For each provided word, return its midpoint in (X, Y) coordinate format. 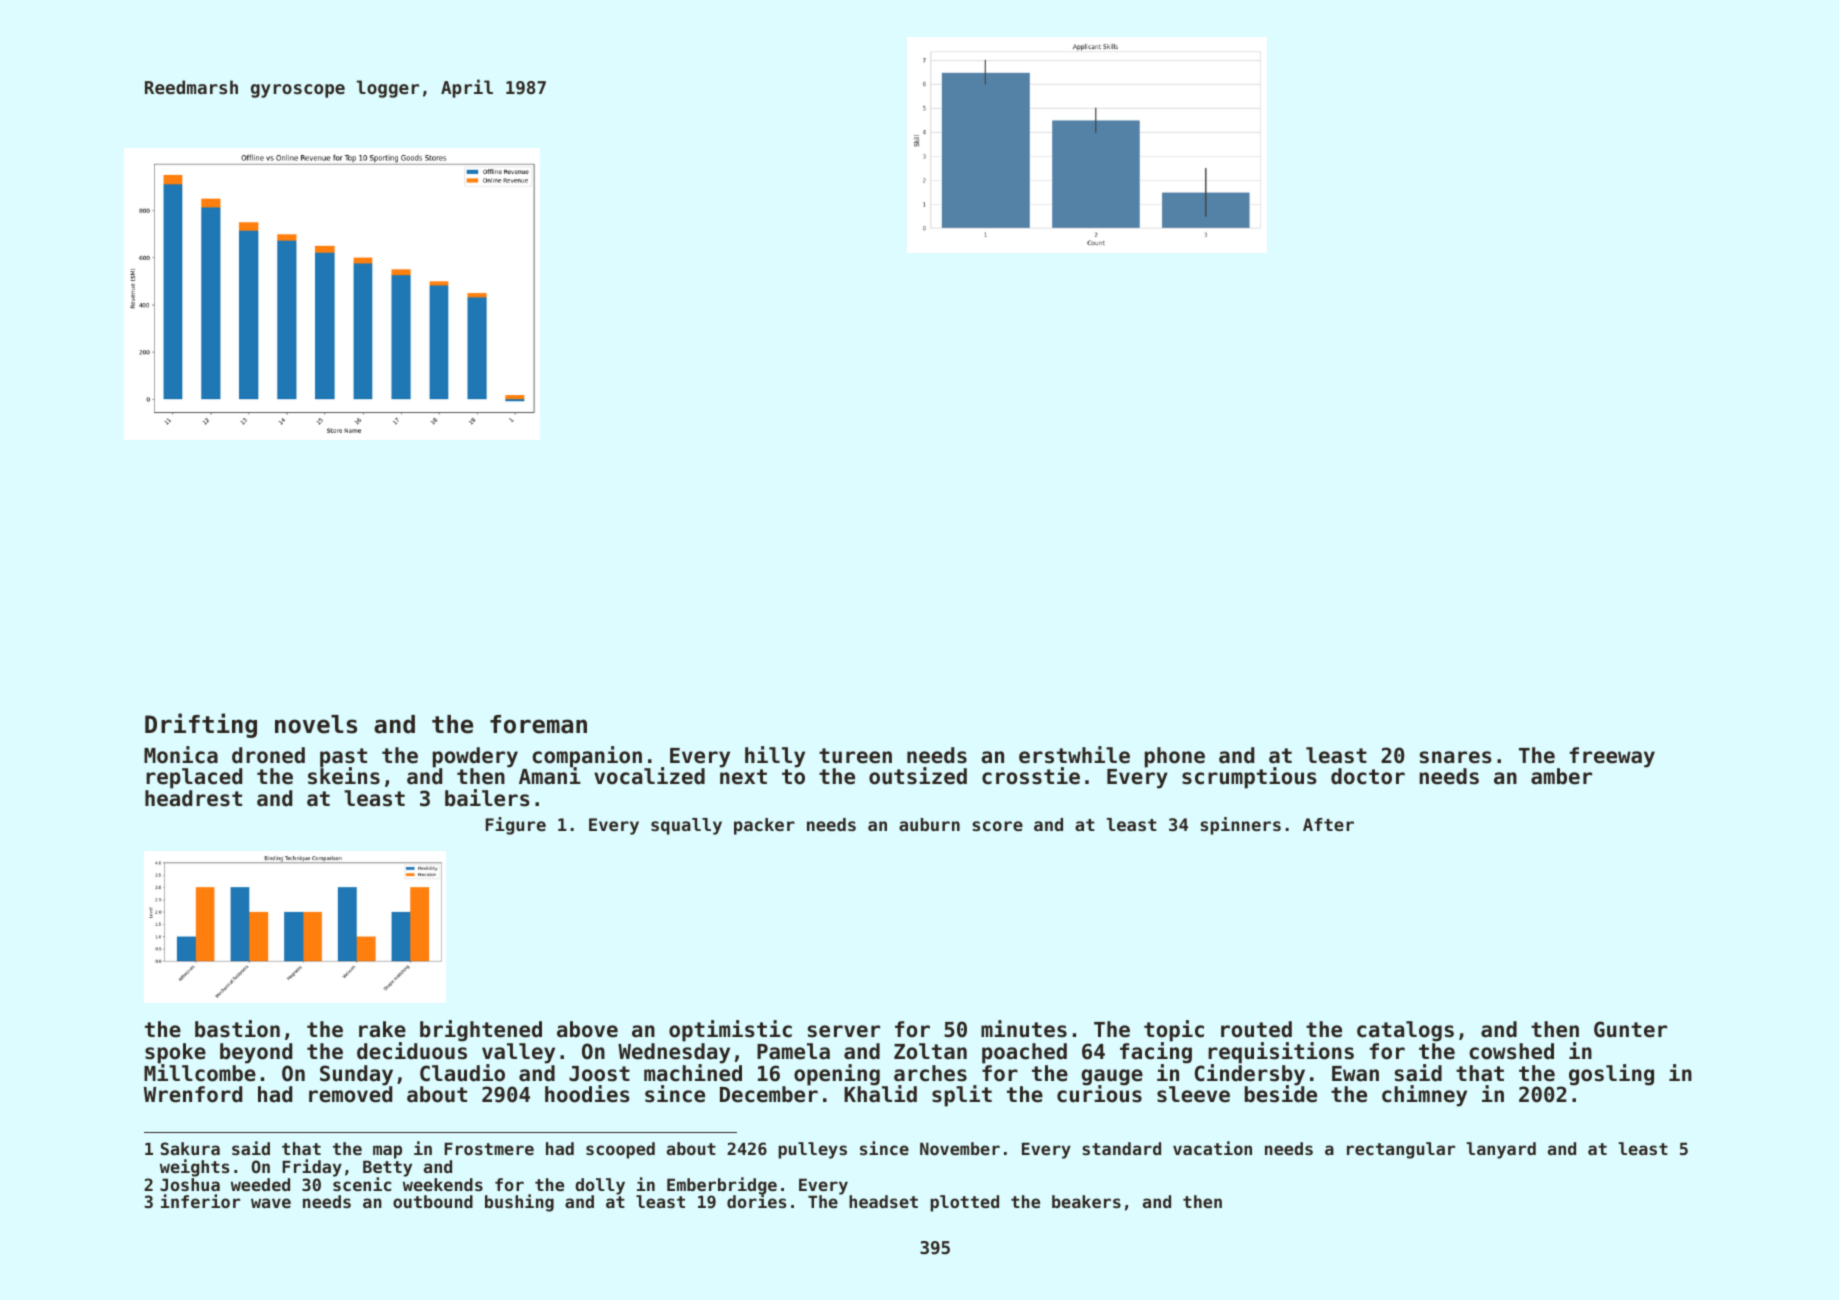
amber (1561, 776)
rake (382, 1029)
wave (271, 1203)
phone (1175, 757)
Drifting (201, 725)
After (1328, 824)
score (997, 826)
